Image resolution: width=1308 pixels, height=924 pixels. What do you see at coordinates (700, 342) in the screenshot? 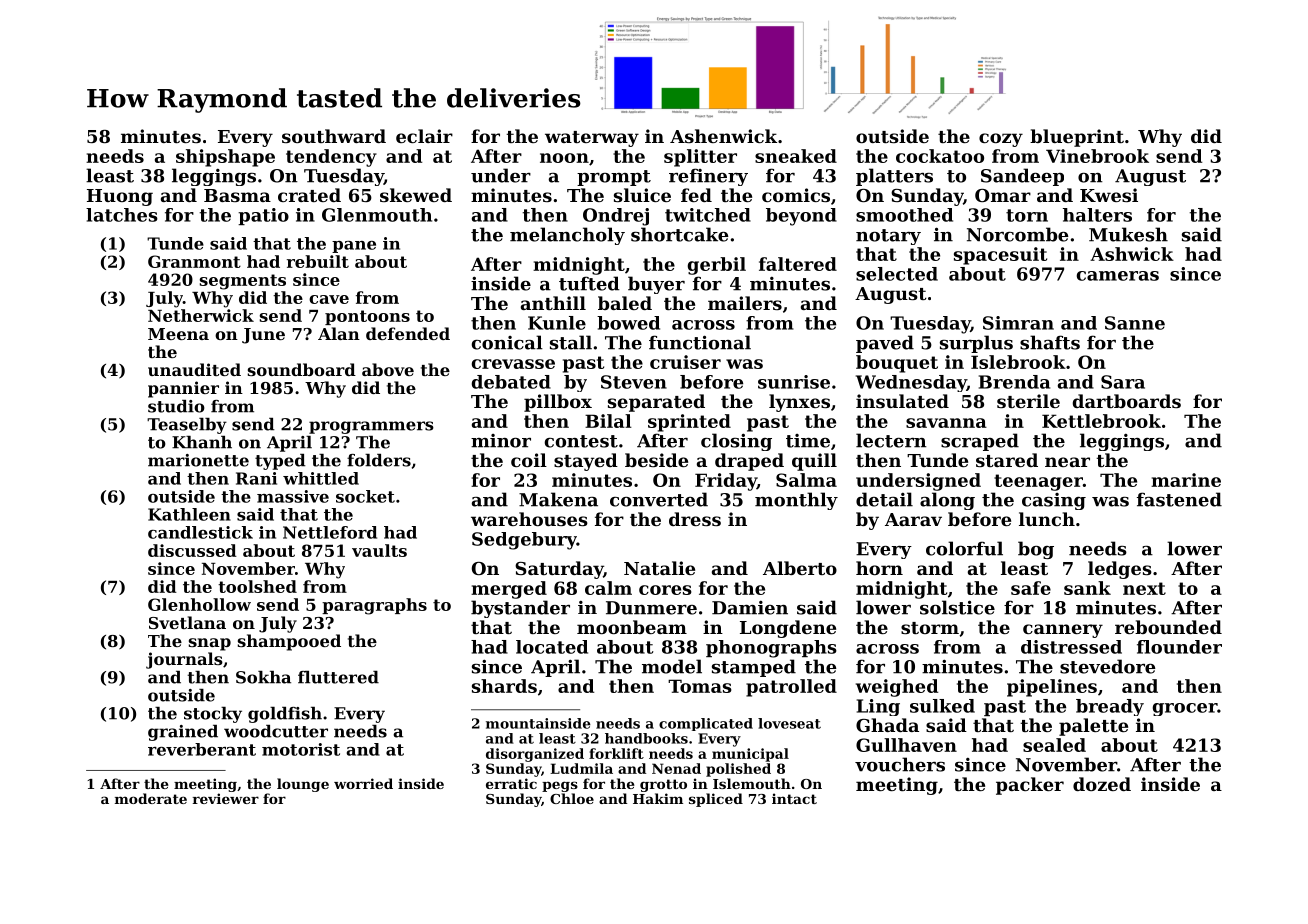
I see `functional` at bounding box center [700, 342].
